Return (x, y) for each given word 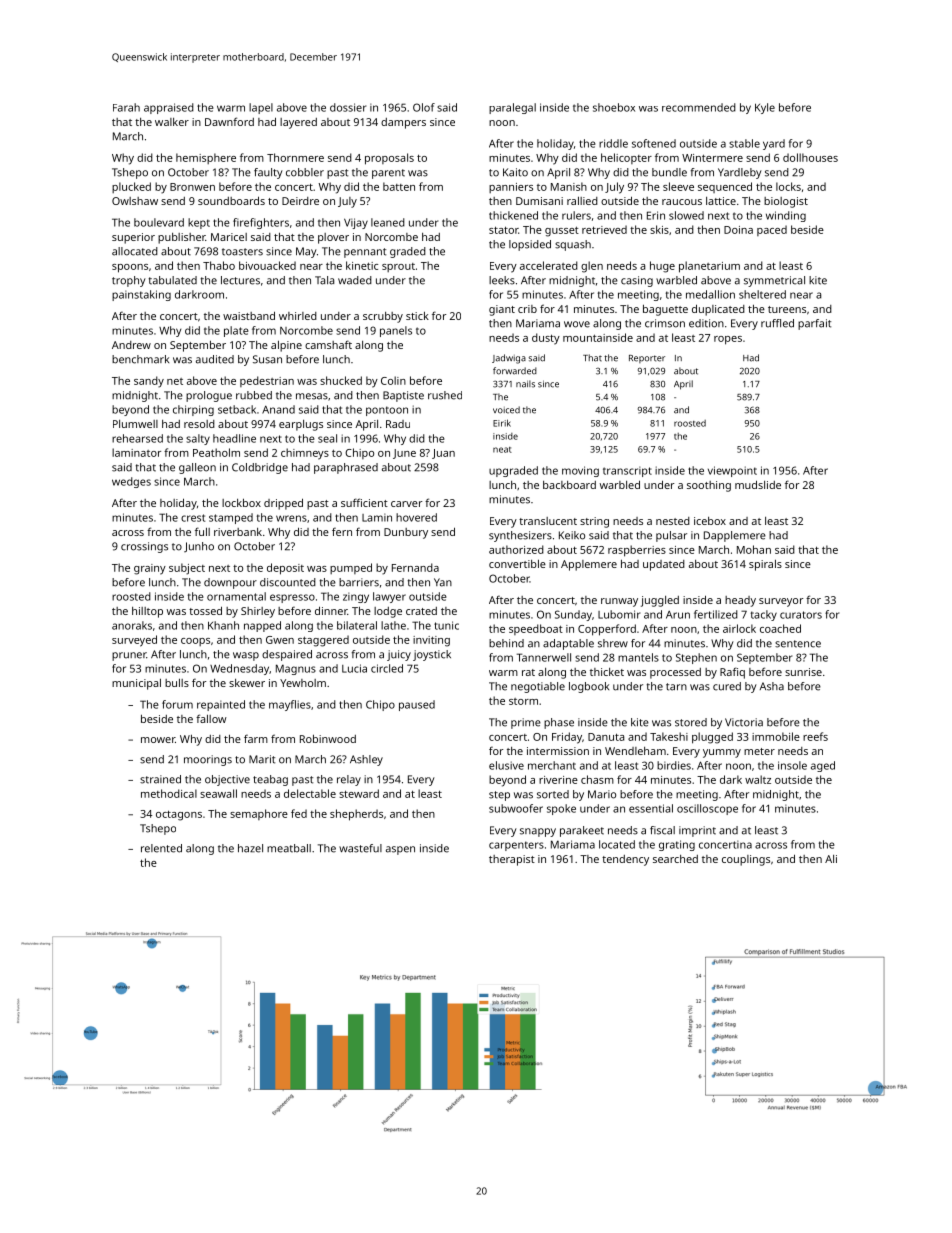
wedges (131, 482)
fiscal (662, 830)
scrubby (383, 317)
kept (199, 223)
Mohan (754, 549)
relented (161, 848)
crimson (665, 323)
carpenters (516, 846)
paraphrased (346, 468)
